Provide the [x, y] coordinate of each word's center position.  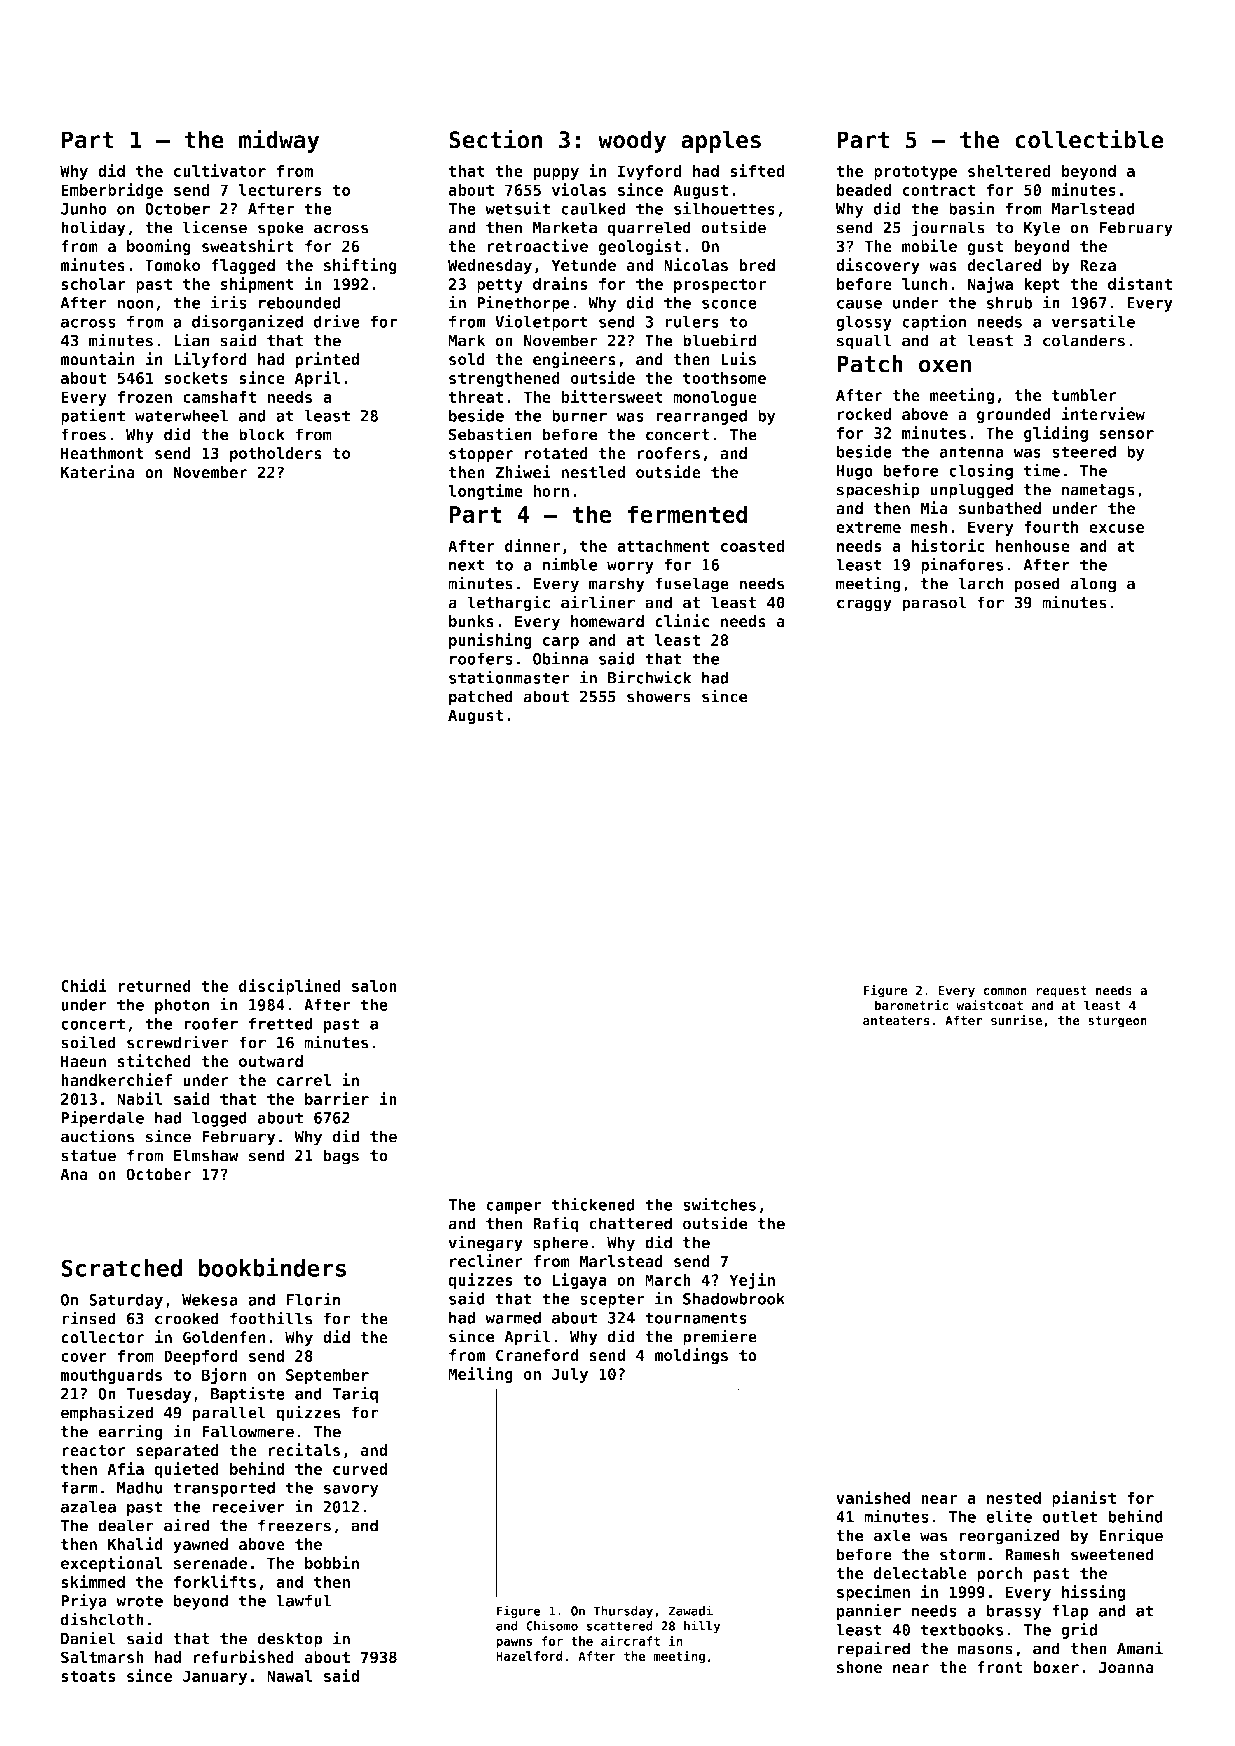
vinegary [486, 1243]
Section [496, 139]
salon [374, 986]
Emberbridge [112, 191]
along [1093, 585]
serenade [210, 1563]
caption [934, 322]
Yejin [752, 1281]
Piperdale [102, 1118]
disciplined [290, 987]
